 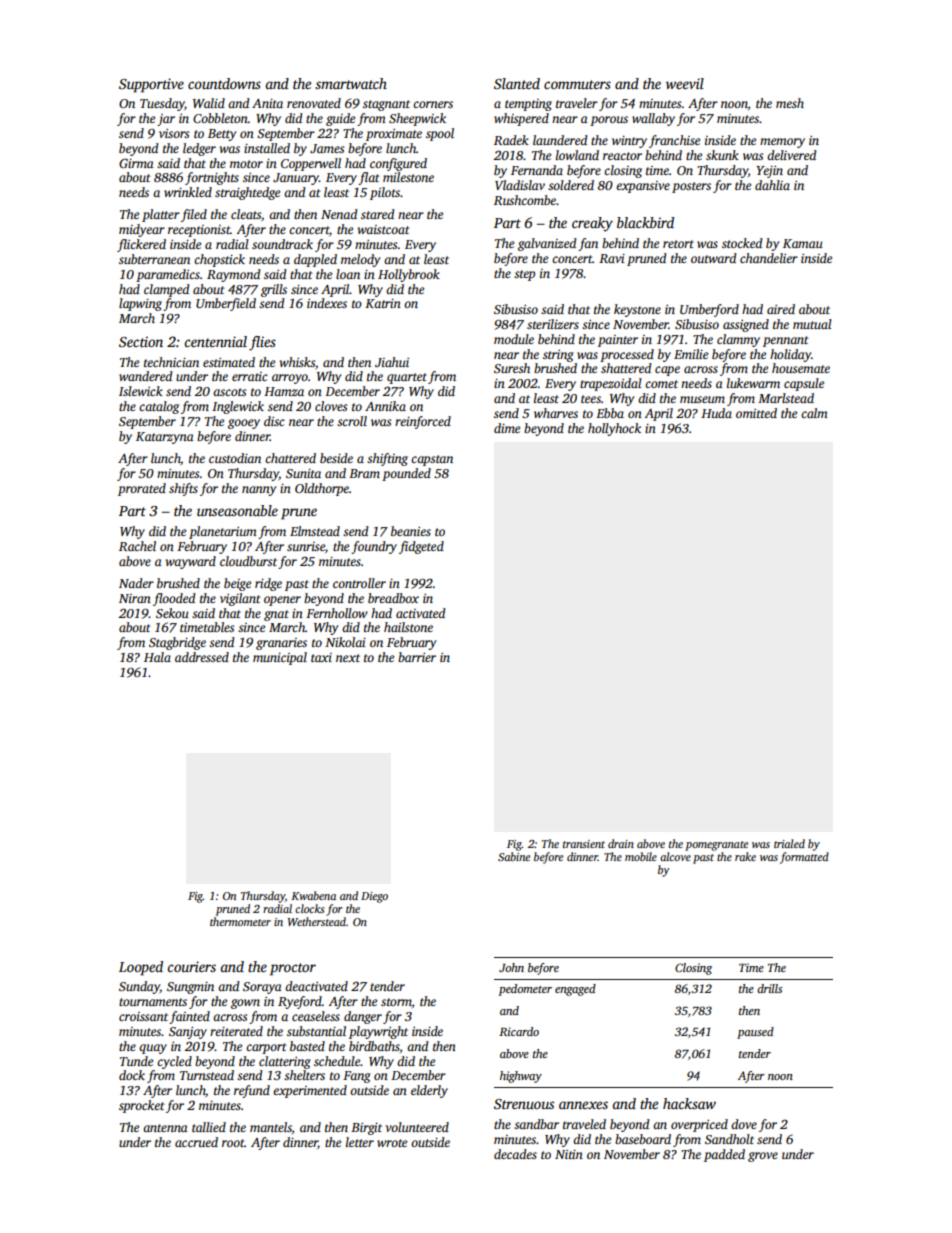 I want to click on hailstone, so click(x=408, y=627).
